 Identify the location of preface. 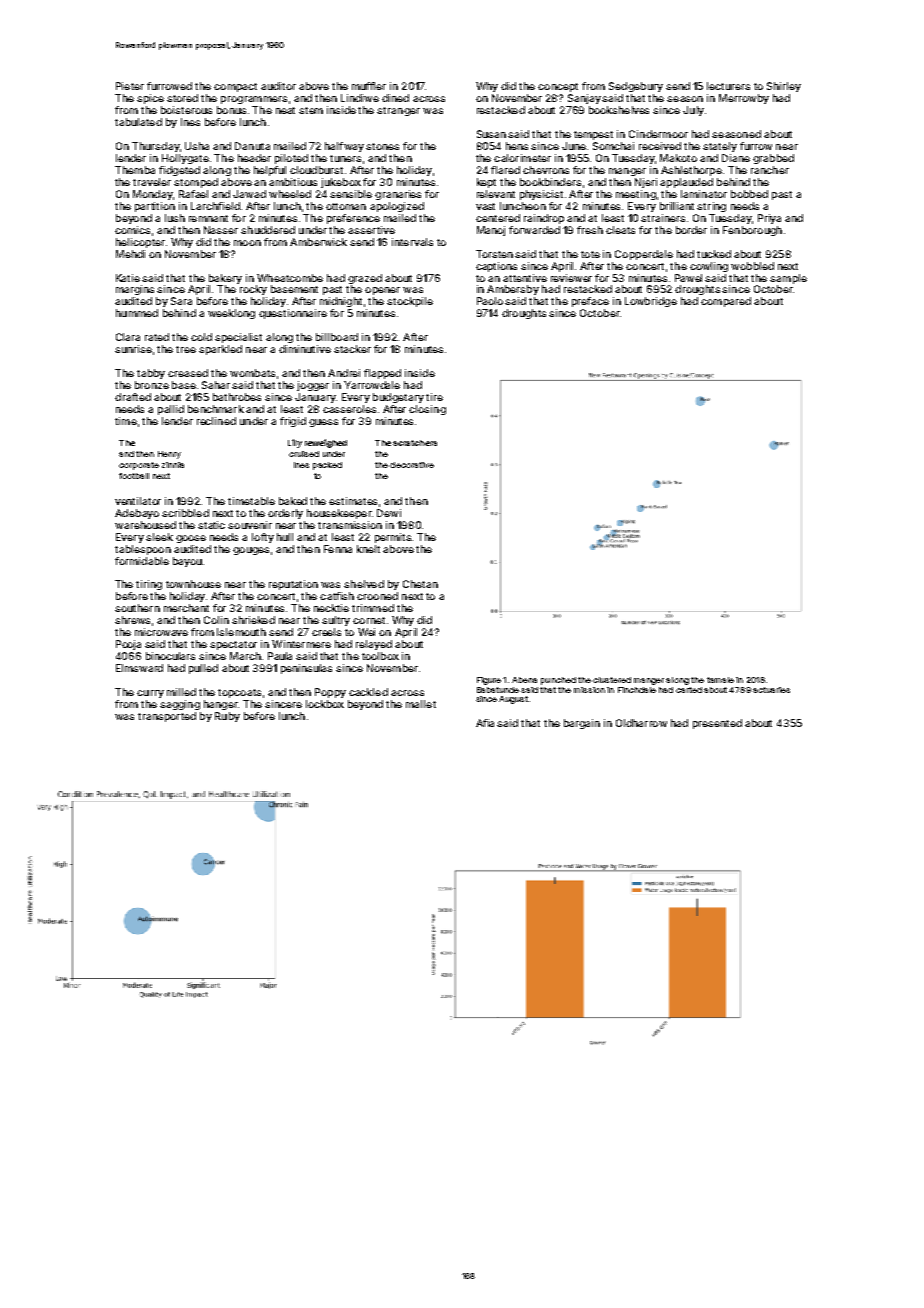
(590, 302).
